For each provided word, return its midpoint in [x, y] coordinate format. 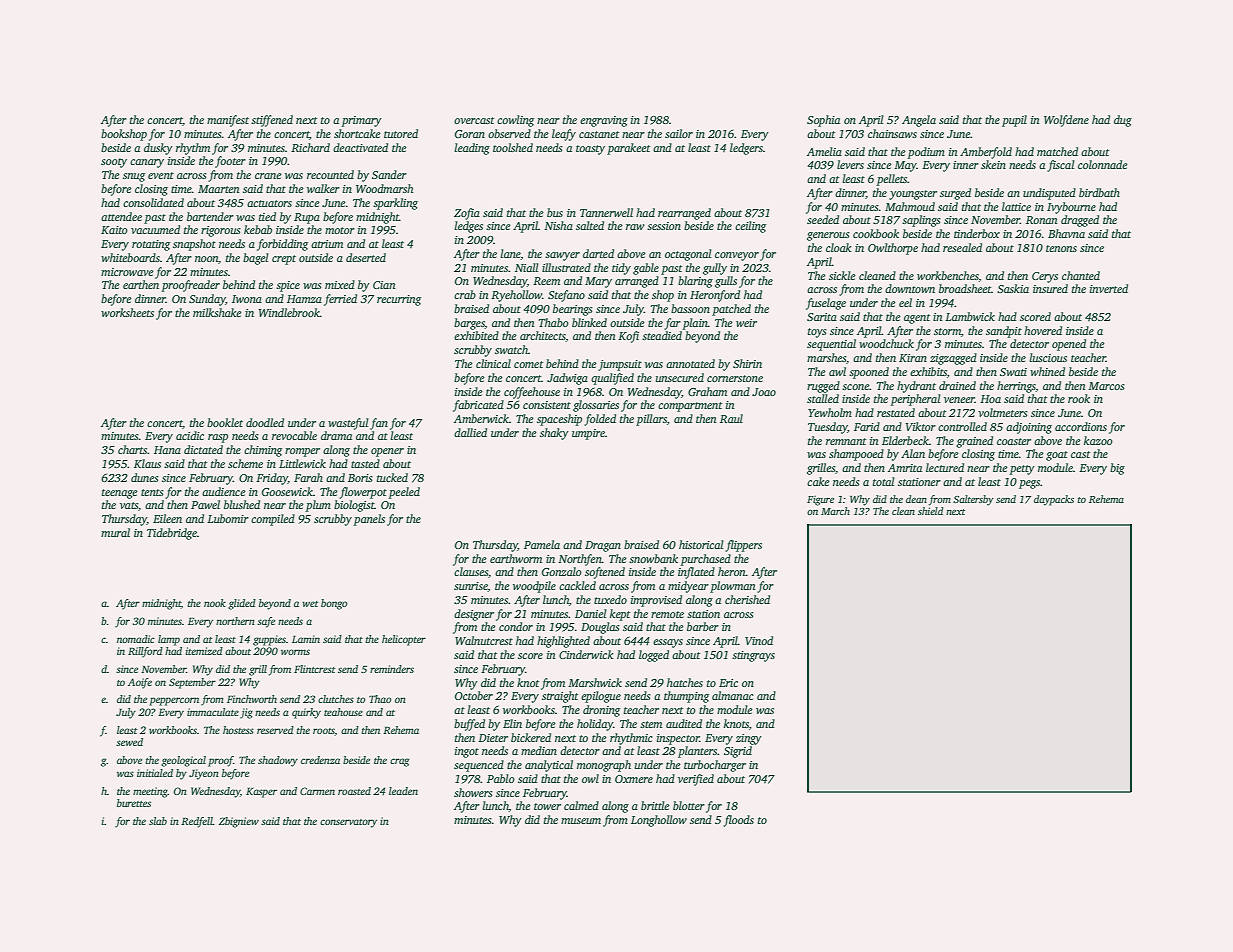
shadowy [278, 761]
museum [581, 821]
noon [206, 259]
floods [738, 821]
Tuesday [827, 428]
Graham [707, 391]
